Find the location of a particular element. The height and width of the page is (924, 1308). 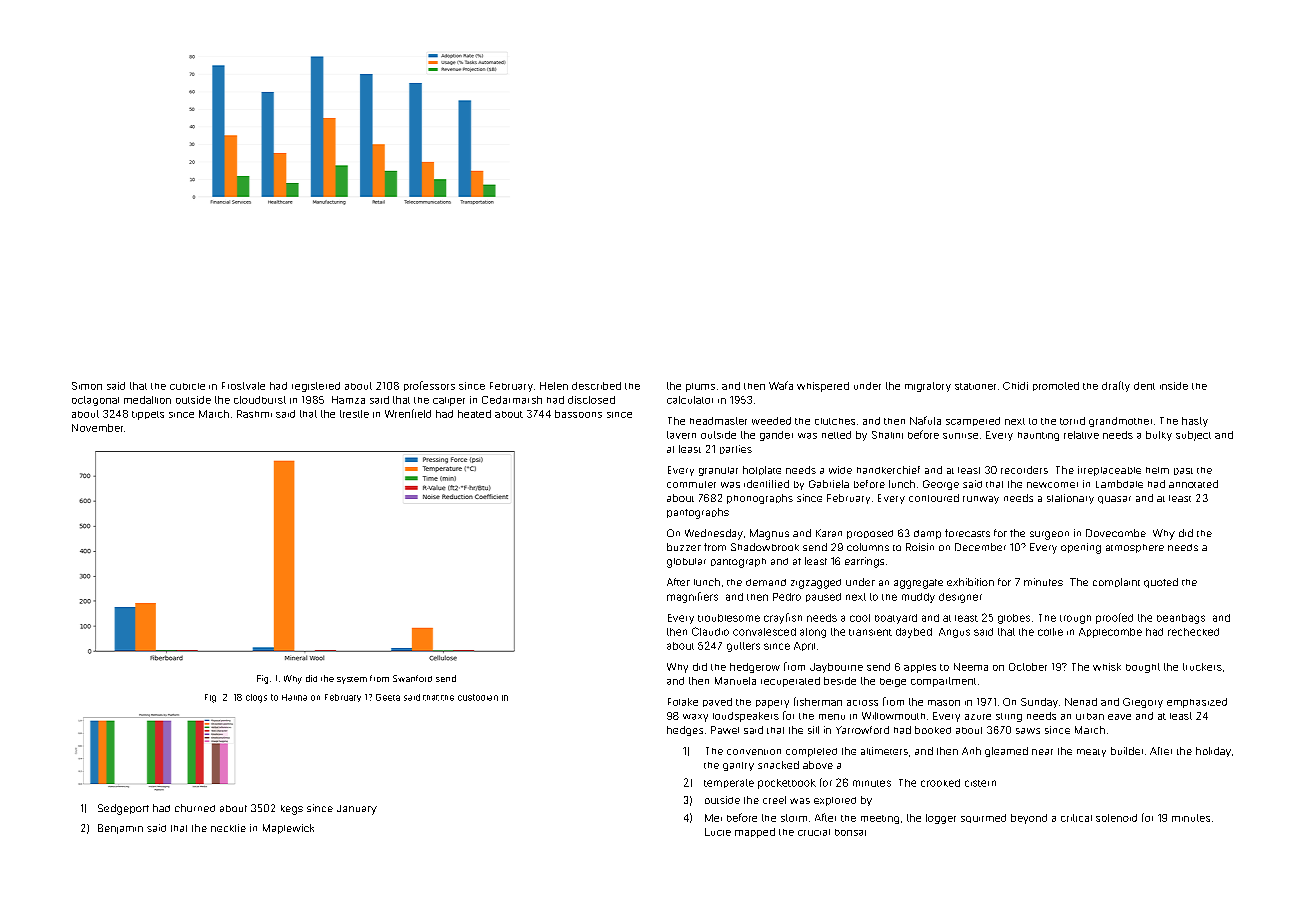

magnifiers is located at coordinates (692, 597).
